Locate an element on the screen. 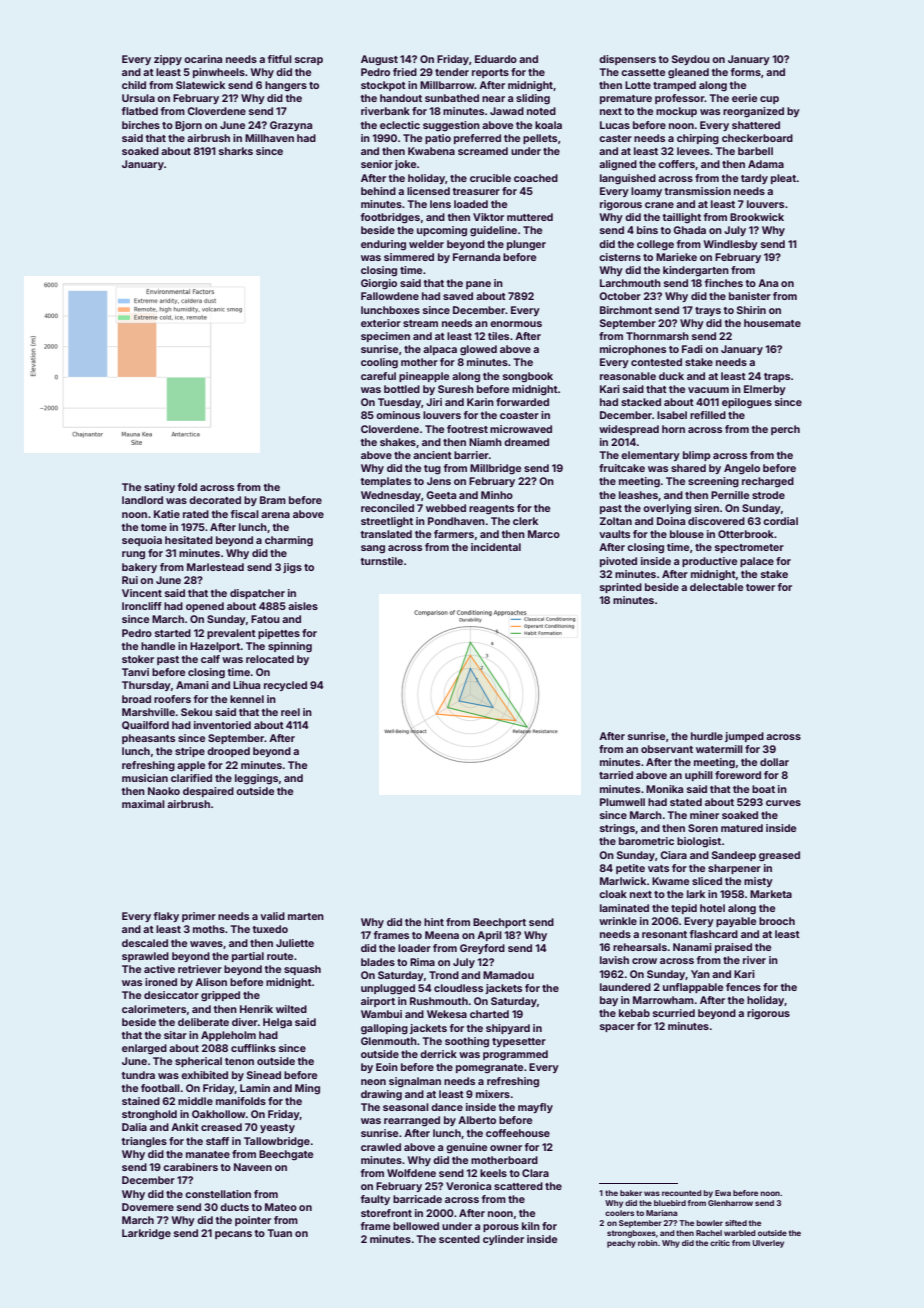 The width and height of the screenshot is (924, 1308). turnstile is located at coordinates (382, 561).
